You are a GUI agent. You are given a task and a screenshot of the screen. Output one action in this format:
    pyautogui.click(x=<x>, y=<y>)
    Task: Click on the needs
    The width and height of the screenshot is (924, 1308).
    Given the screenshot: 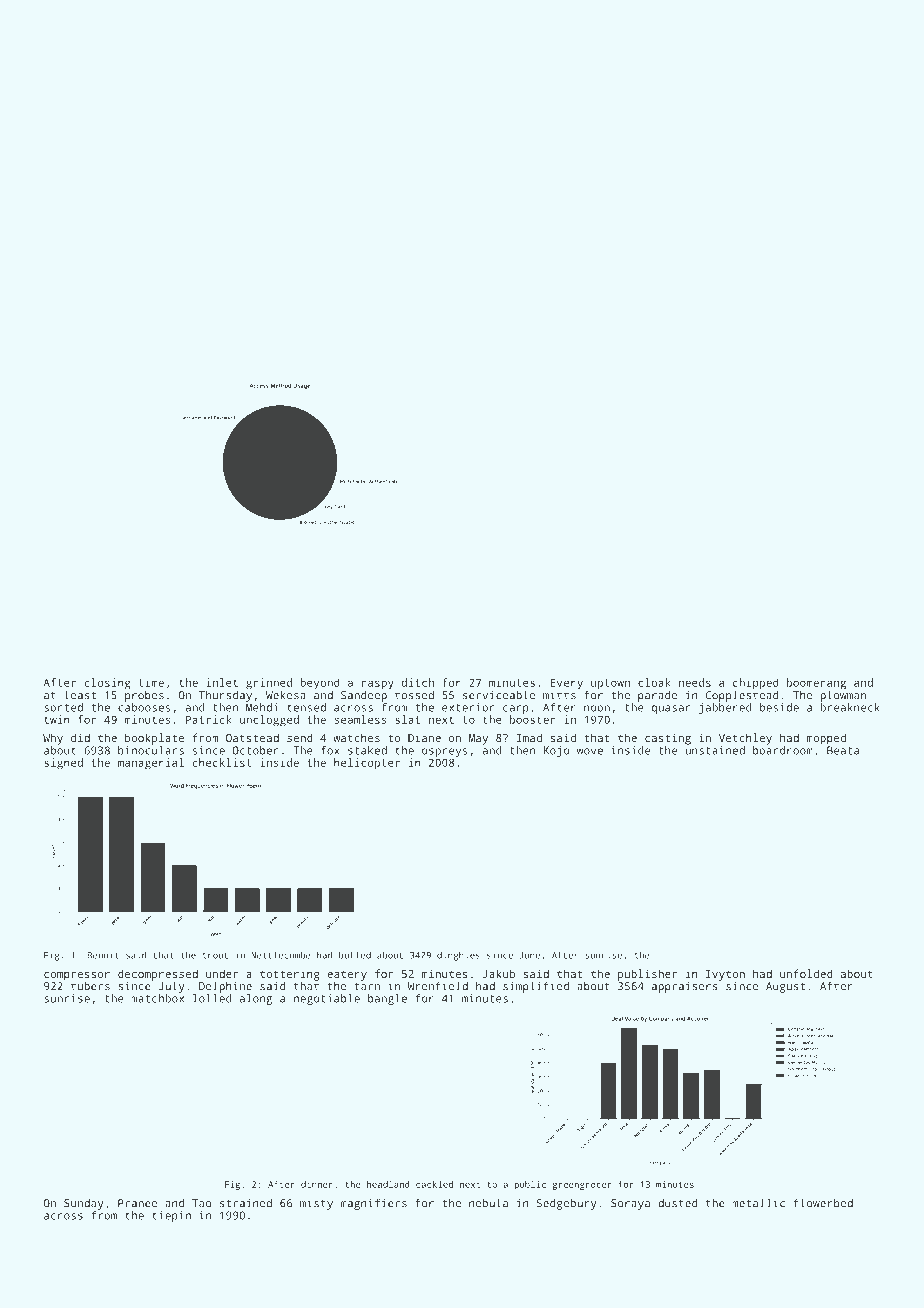 What is the action you would take?
    pyautogui.click(x=695, y=682)
